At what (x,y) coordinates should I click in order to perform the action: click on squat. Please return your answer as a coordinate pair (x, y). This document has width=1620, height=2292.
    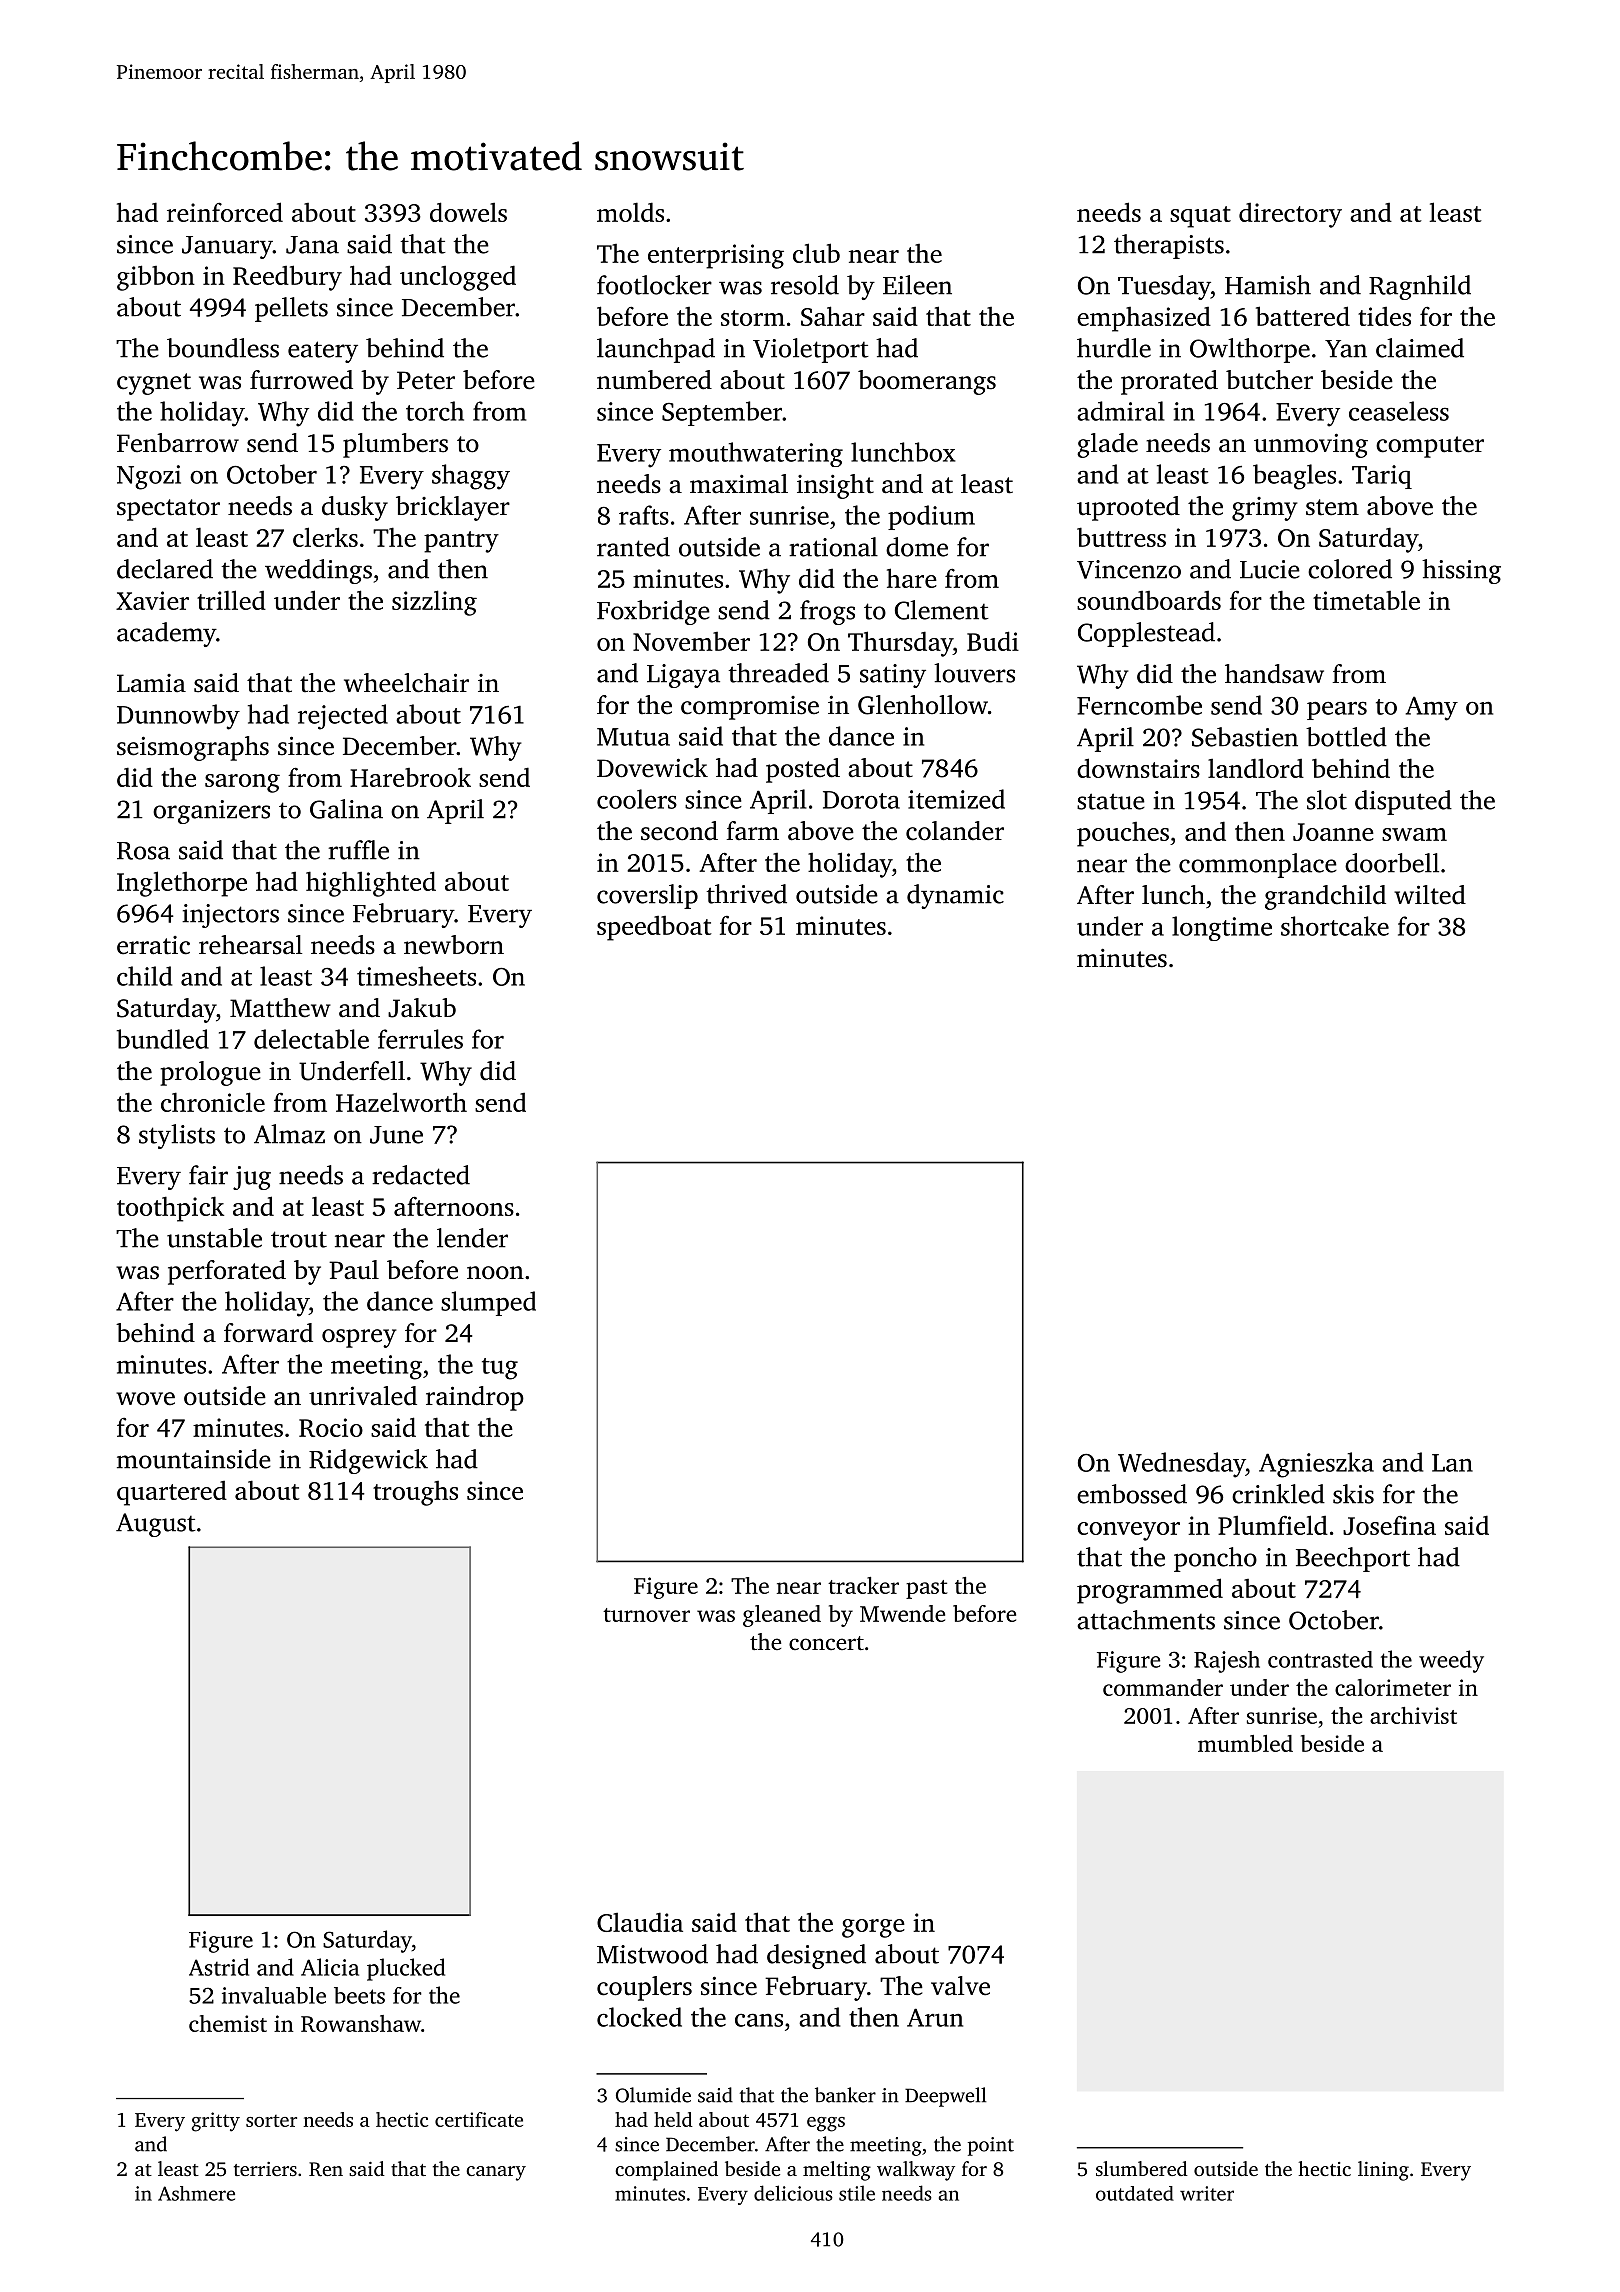
    Looking at the image, I should click on (1200, 217).
